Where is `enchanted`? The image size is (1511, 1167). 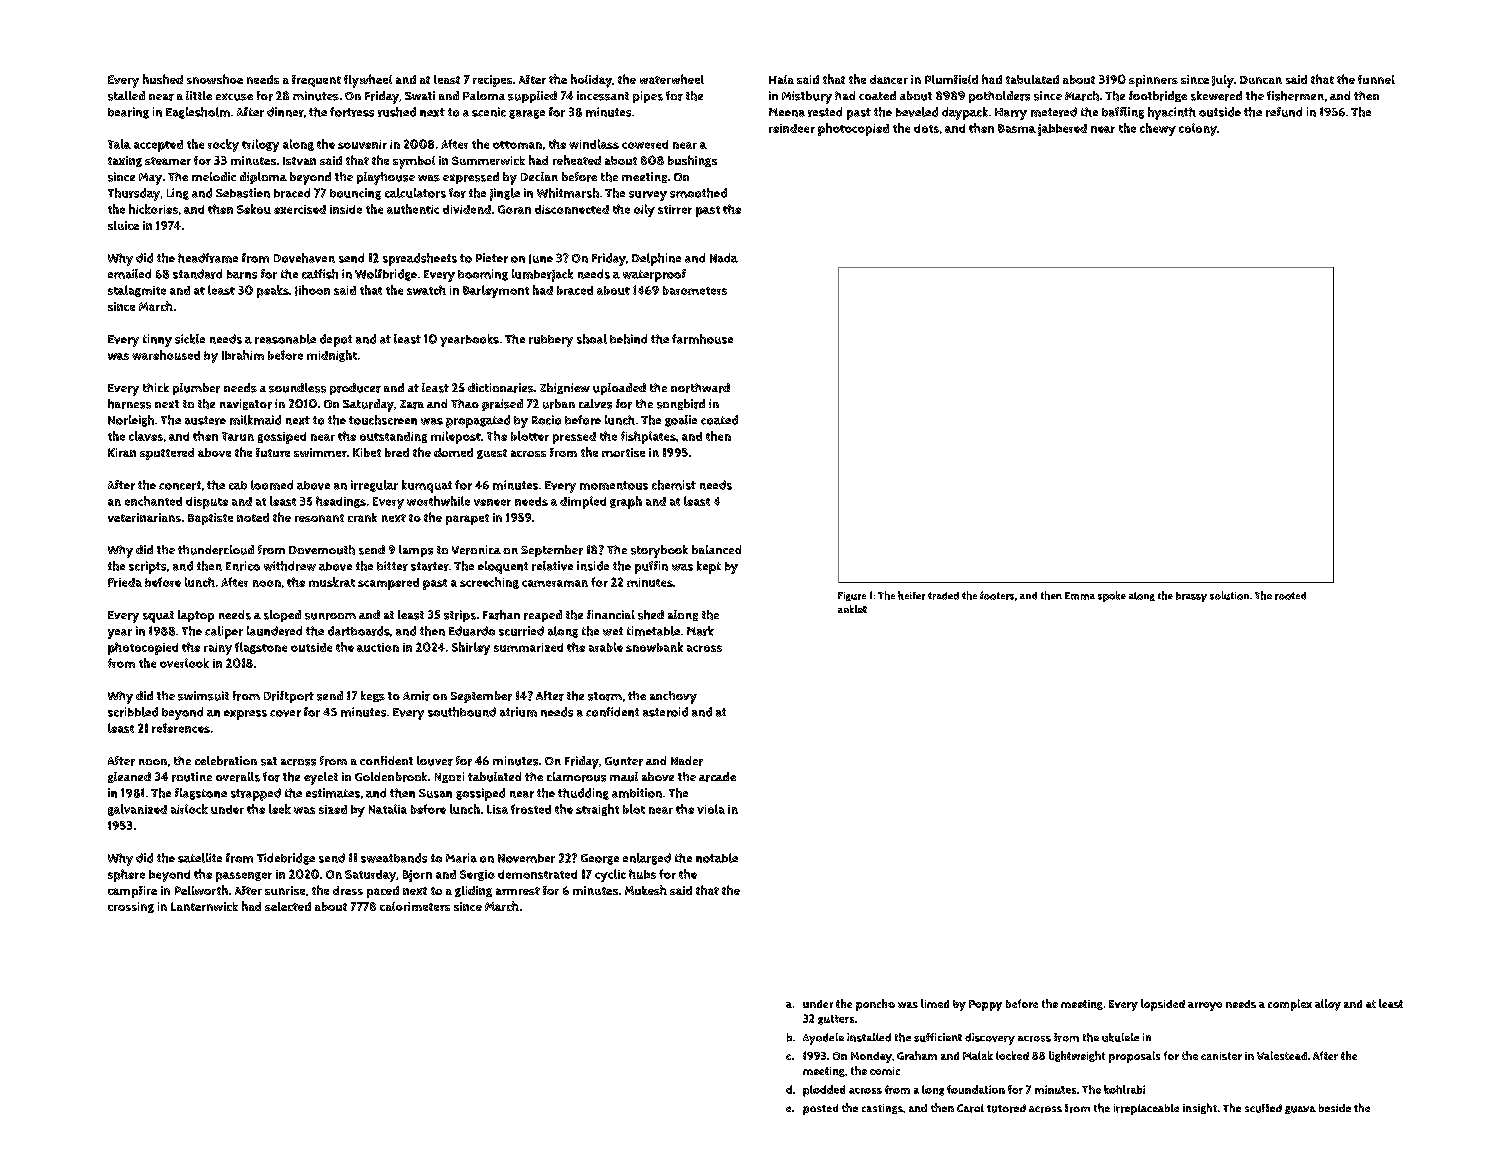
enchanted is located at coordinates (153, 501).
